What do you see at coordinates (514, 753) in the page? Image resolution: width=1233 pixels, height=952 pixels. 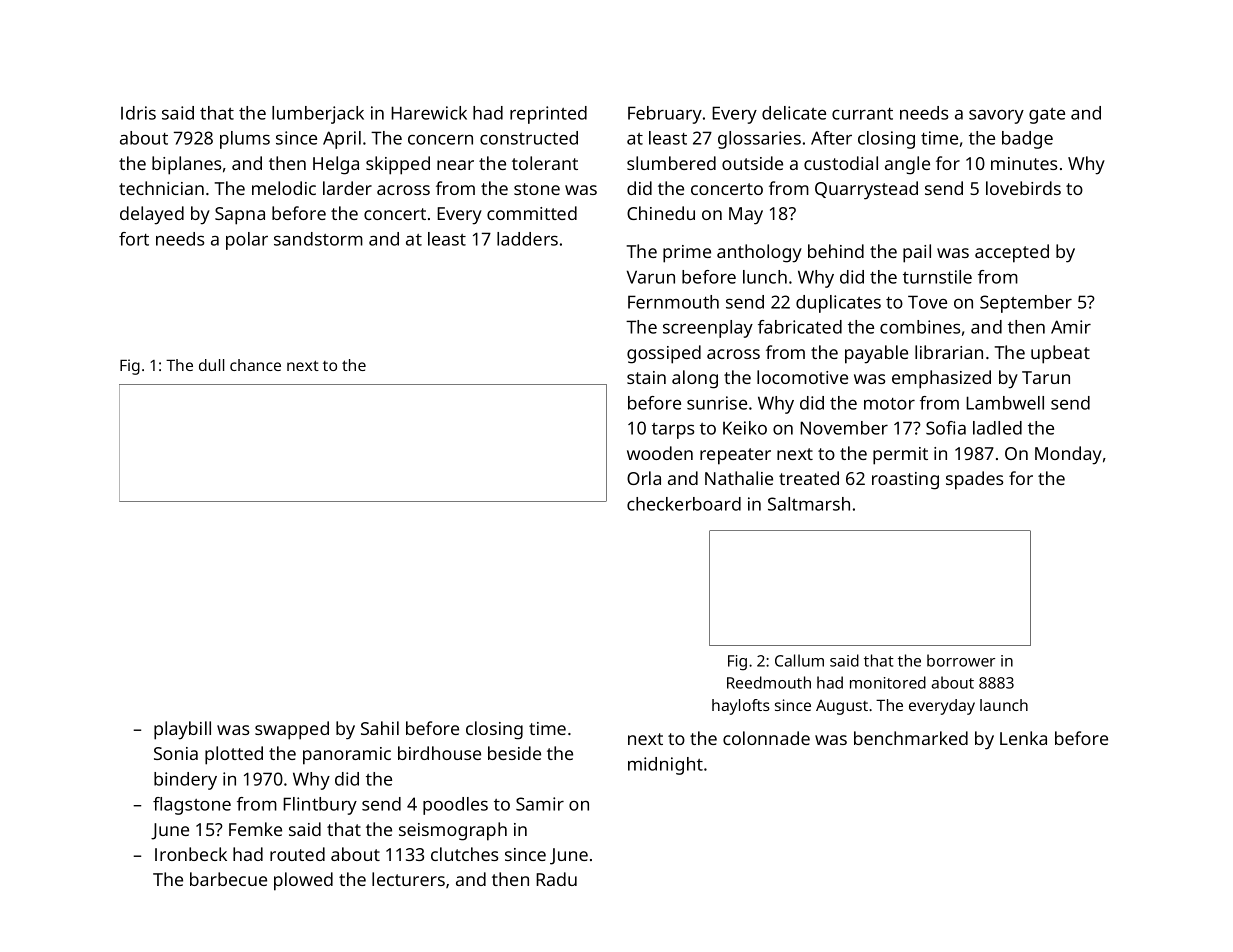 I see `beside` at bounding box center [514, 753].
